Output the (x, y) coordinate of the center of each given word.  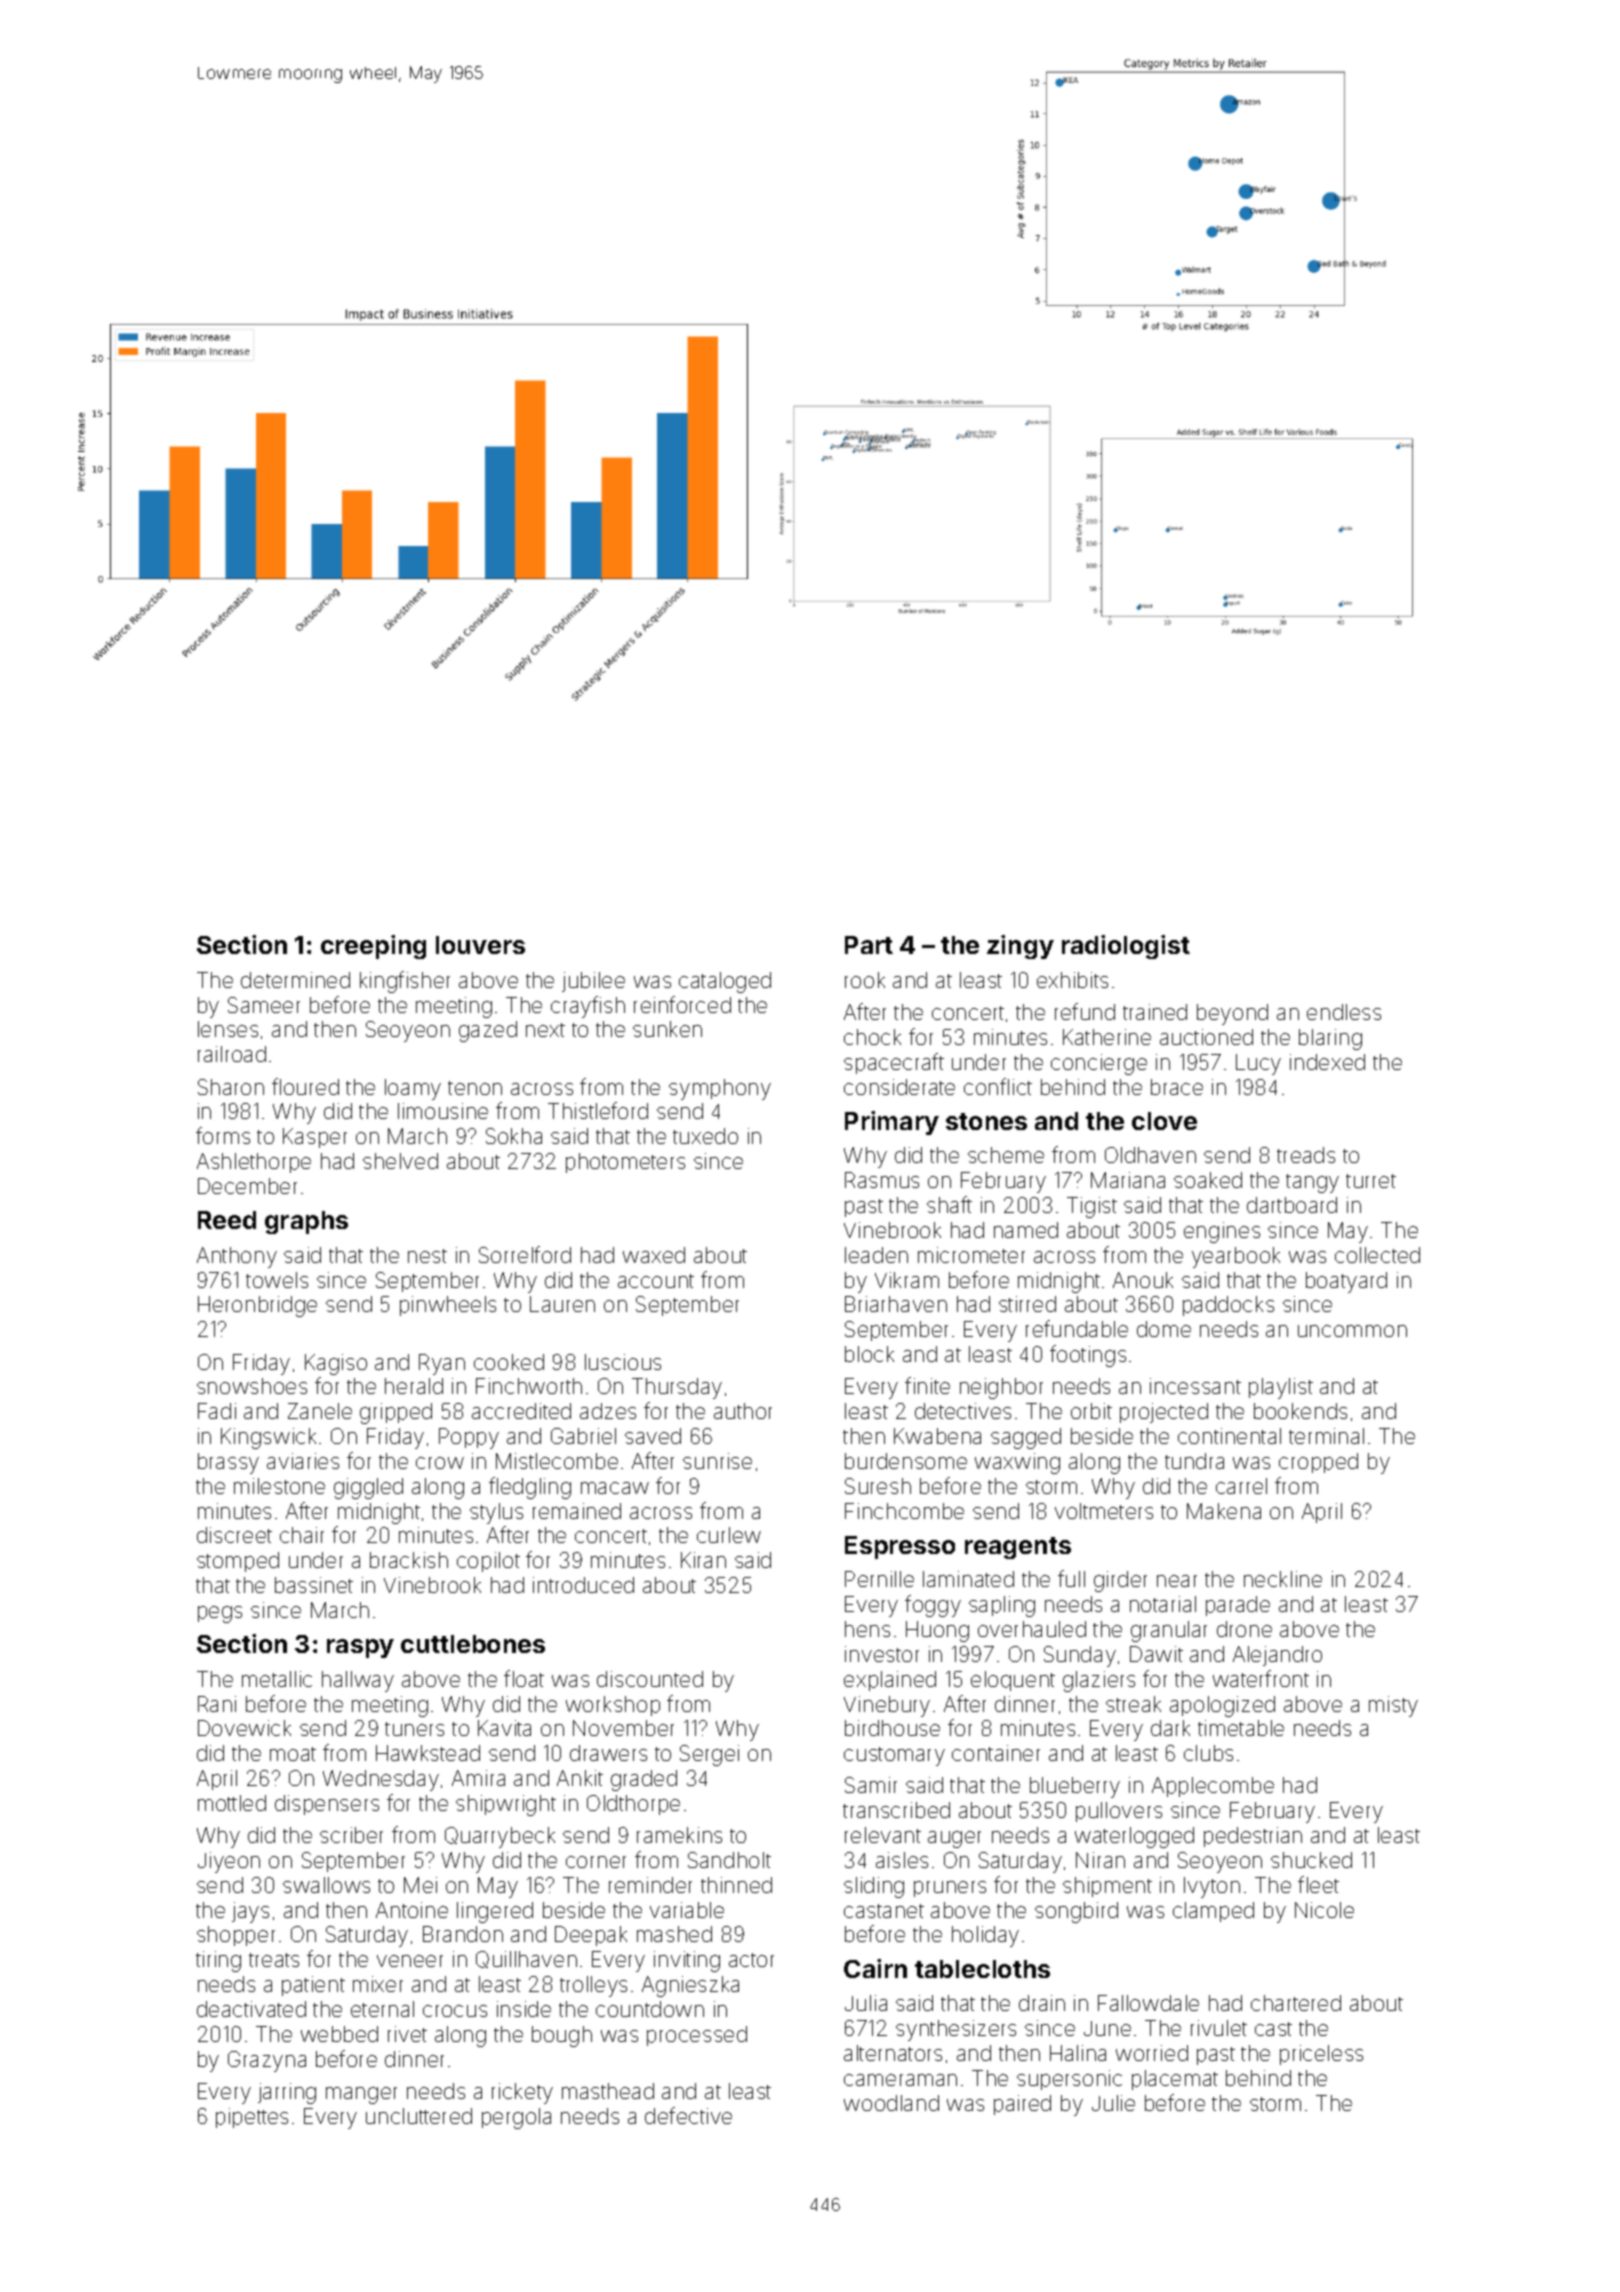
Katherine (1107, 1037)
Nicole (1324, 1910)
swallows (326, 1885)
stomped (238, 1562)
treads (1306, 1155)
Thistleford (598, 1110)
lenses (228, 1029)
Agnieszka (690, 1986)
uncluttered (419, 2116)
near (1177, 1581)
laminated (968, 1579)
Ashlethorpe (254, 1163)
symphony (720, 1089)
